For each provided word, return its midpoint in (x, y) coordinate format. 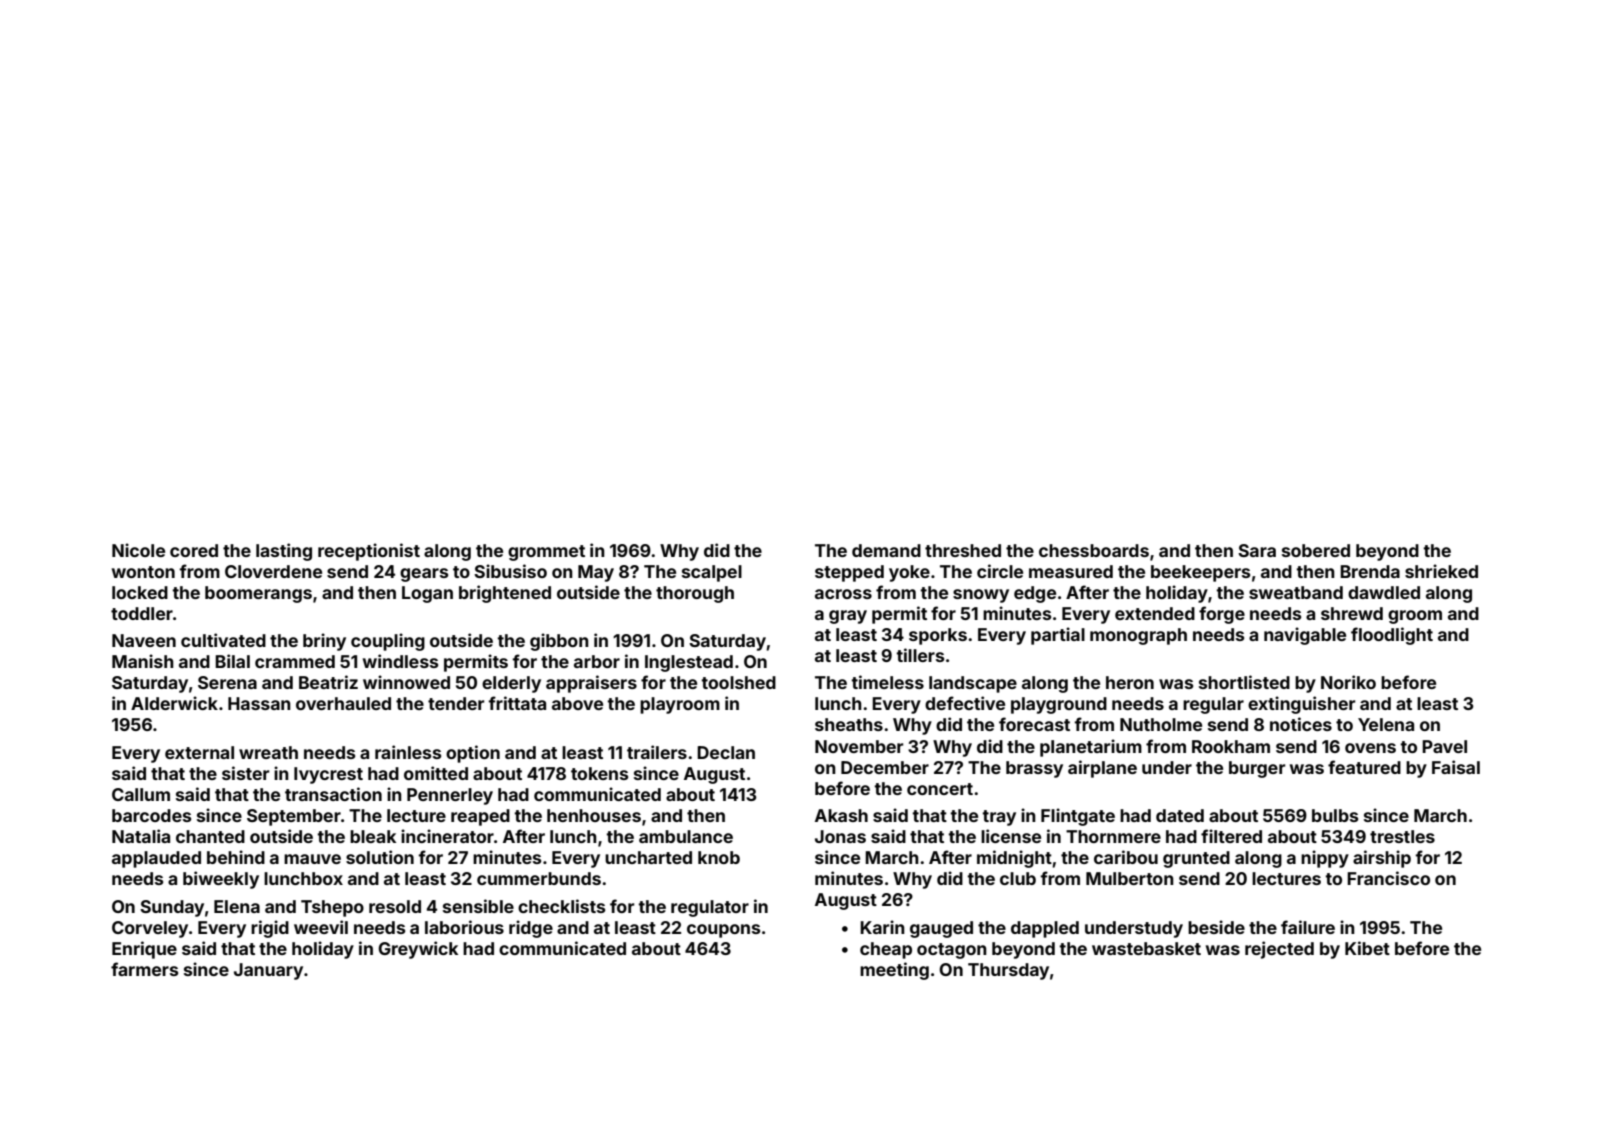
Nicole (138, 550)
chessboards (1094, 550)
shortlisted (1244, 682)
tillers (920, 655)
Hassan (259, 703)
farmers (144, 969)
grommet (546, 553)
